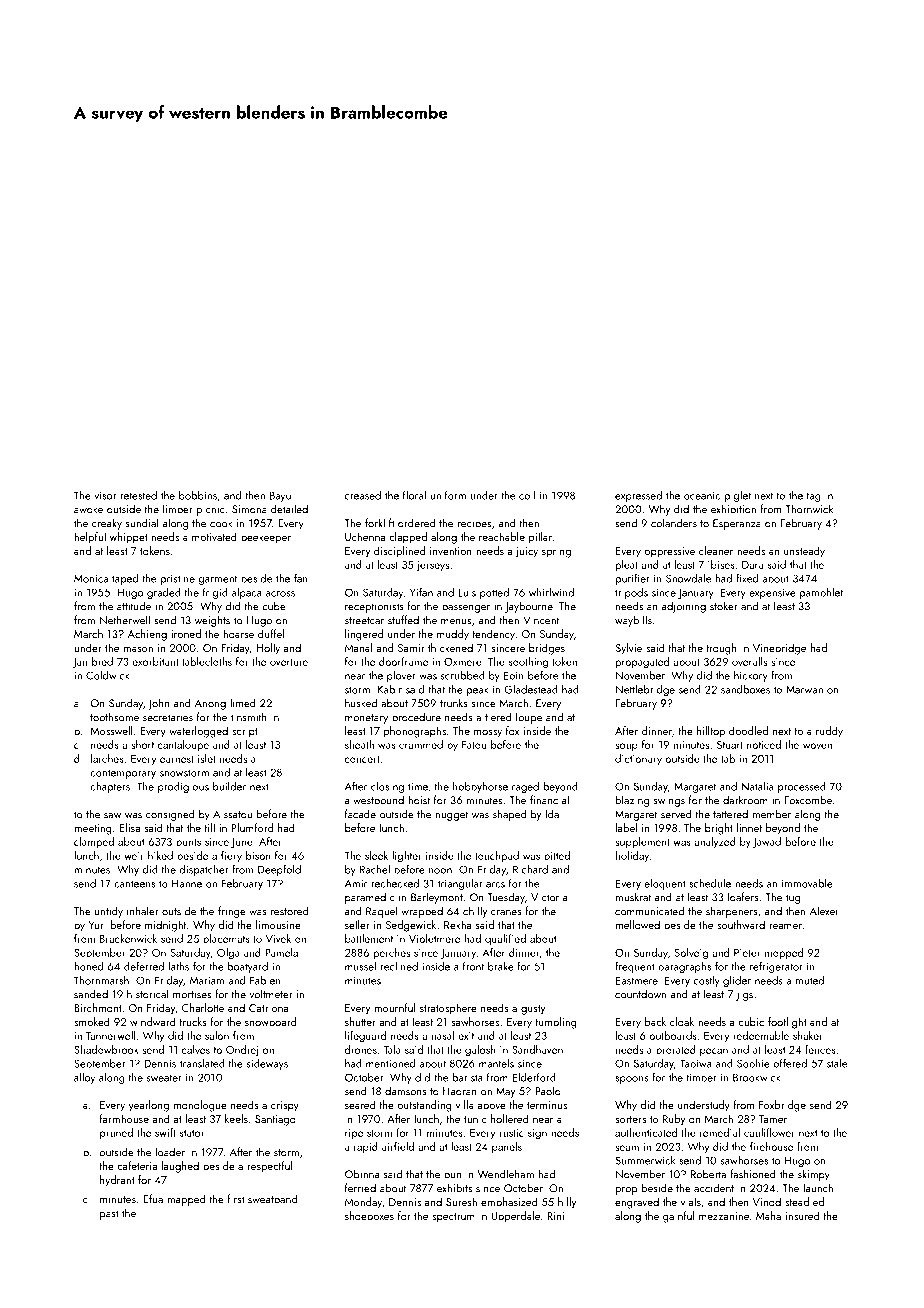 Image resolution: width=924 pixels, height=1308 pixels. Describe the element at coordinates (820, 1049) in the screenshot. I see `fences` at that location.
